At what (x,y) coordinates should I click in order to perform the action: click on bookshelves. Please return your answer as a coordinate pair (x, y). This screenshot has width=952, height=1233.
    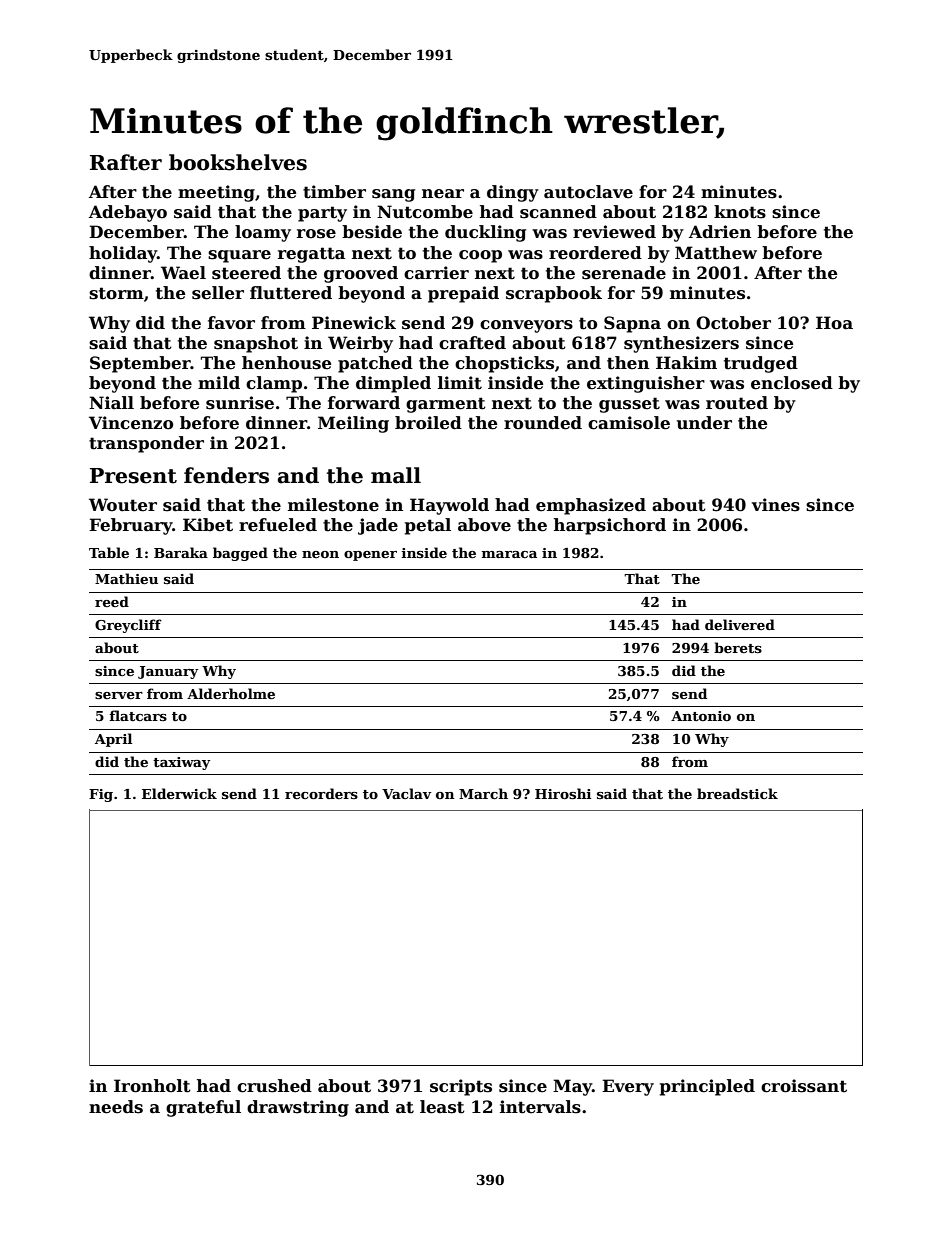
    Looking at the image, I should click on (238, 162).
